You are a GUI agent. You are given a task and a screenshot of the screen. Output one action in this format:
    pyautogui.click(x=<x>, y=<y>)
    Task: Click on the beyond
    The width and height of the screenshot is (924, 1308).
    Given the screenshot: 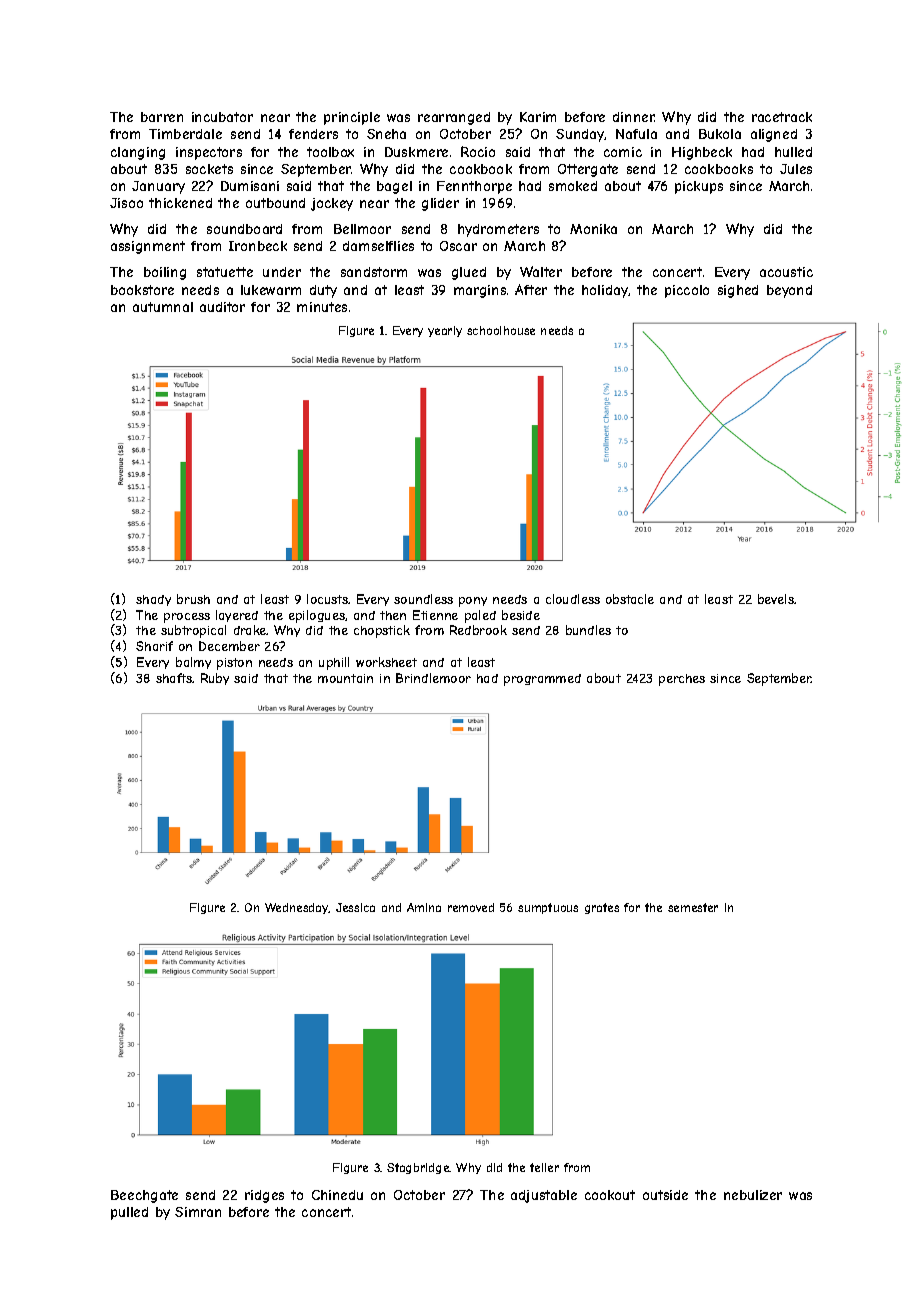 What is the action you would take?
    pyautogui.click(x=789, y=291)
